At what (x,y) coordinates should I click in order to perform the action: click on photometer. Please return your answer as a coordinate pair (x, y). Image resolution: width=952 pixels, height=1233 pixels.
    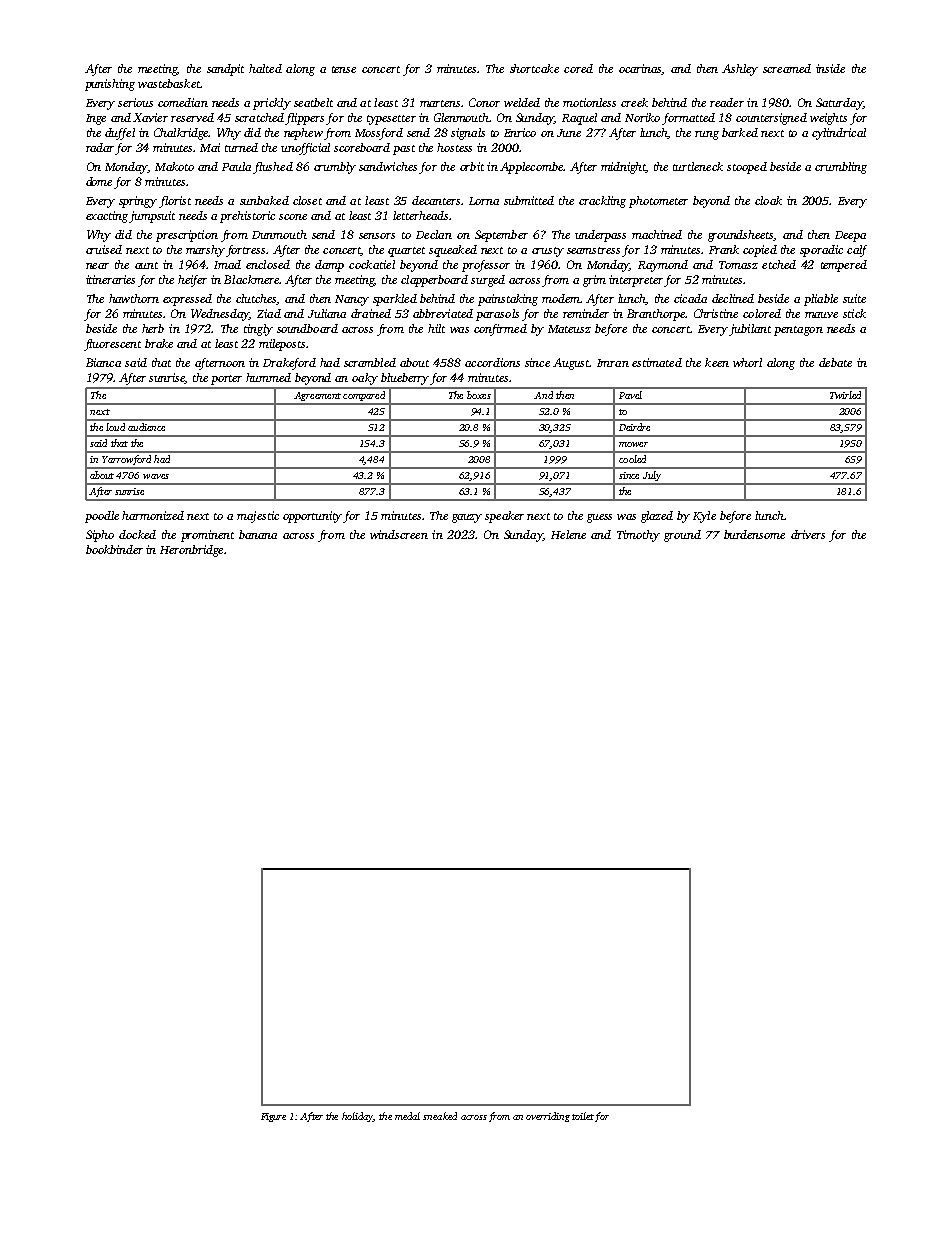
    Looking at the image, I should click on (658, 202).
